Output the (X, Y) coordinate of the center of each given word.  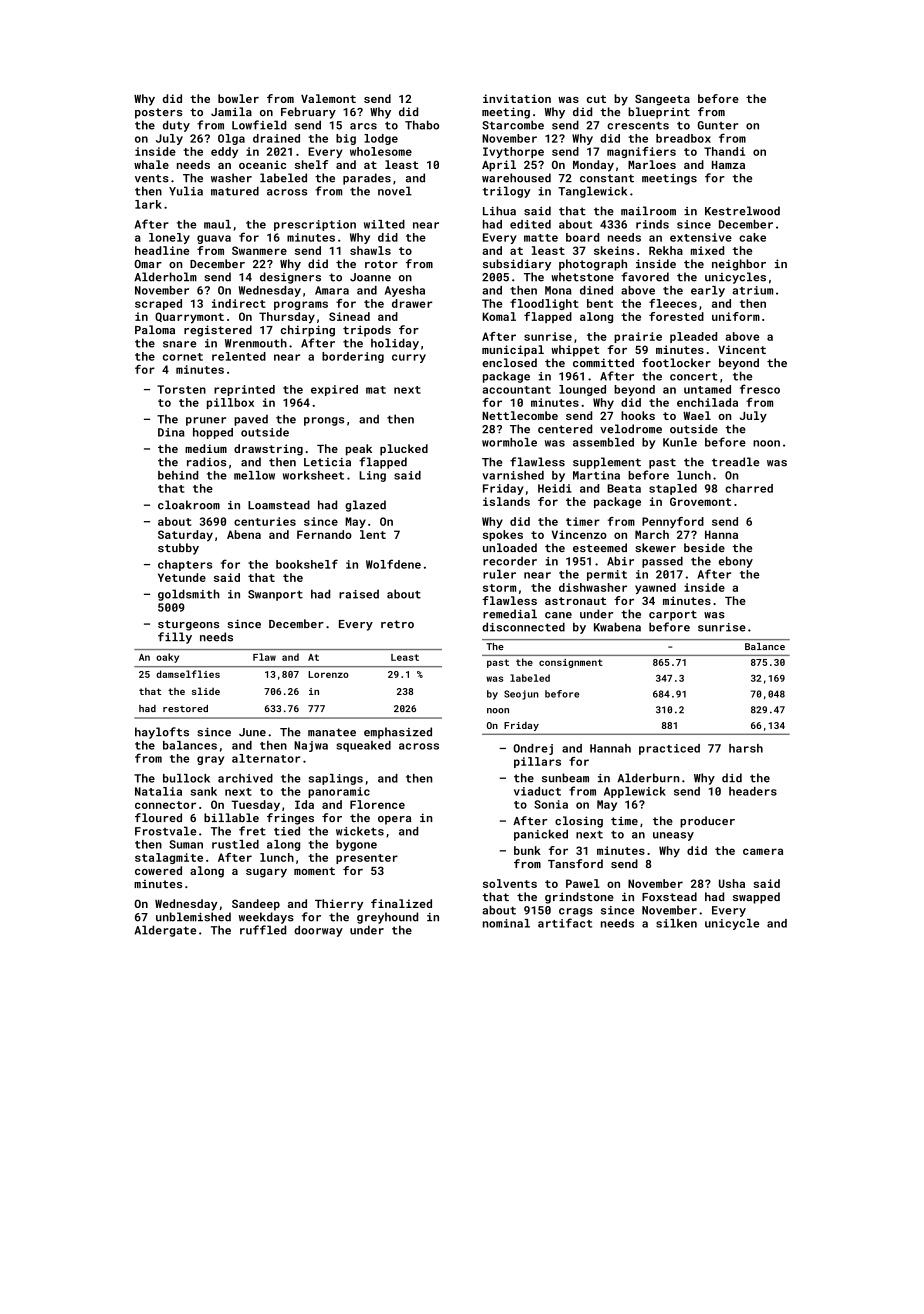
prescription (315, 225)
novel (395, 191)
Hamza (728, 165)
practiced (669, 749)
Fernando (324, 534)
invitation (517, 98)
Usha (732, 883)
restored (185, 708)
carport (673, 615)
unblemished (193, 917)
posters (158, 113)
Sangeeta (662, 100)
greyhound (387, 918)
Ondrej (533, 749)
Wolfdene (393, 564)
